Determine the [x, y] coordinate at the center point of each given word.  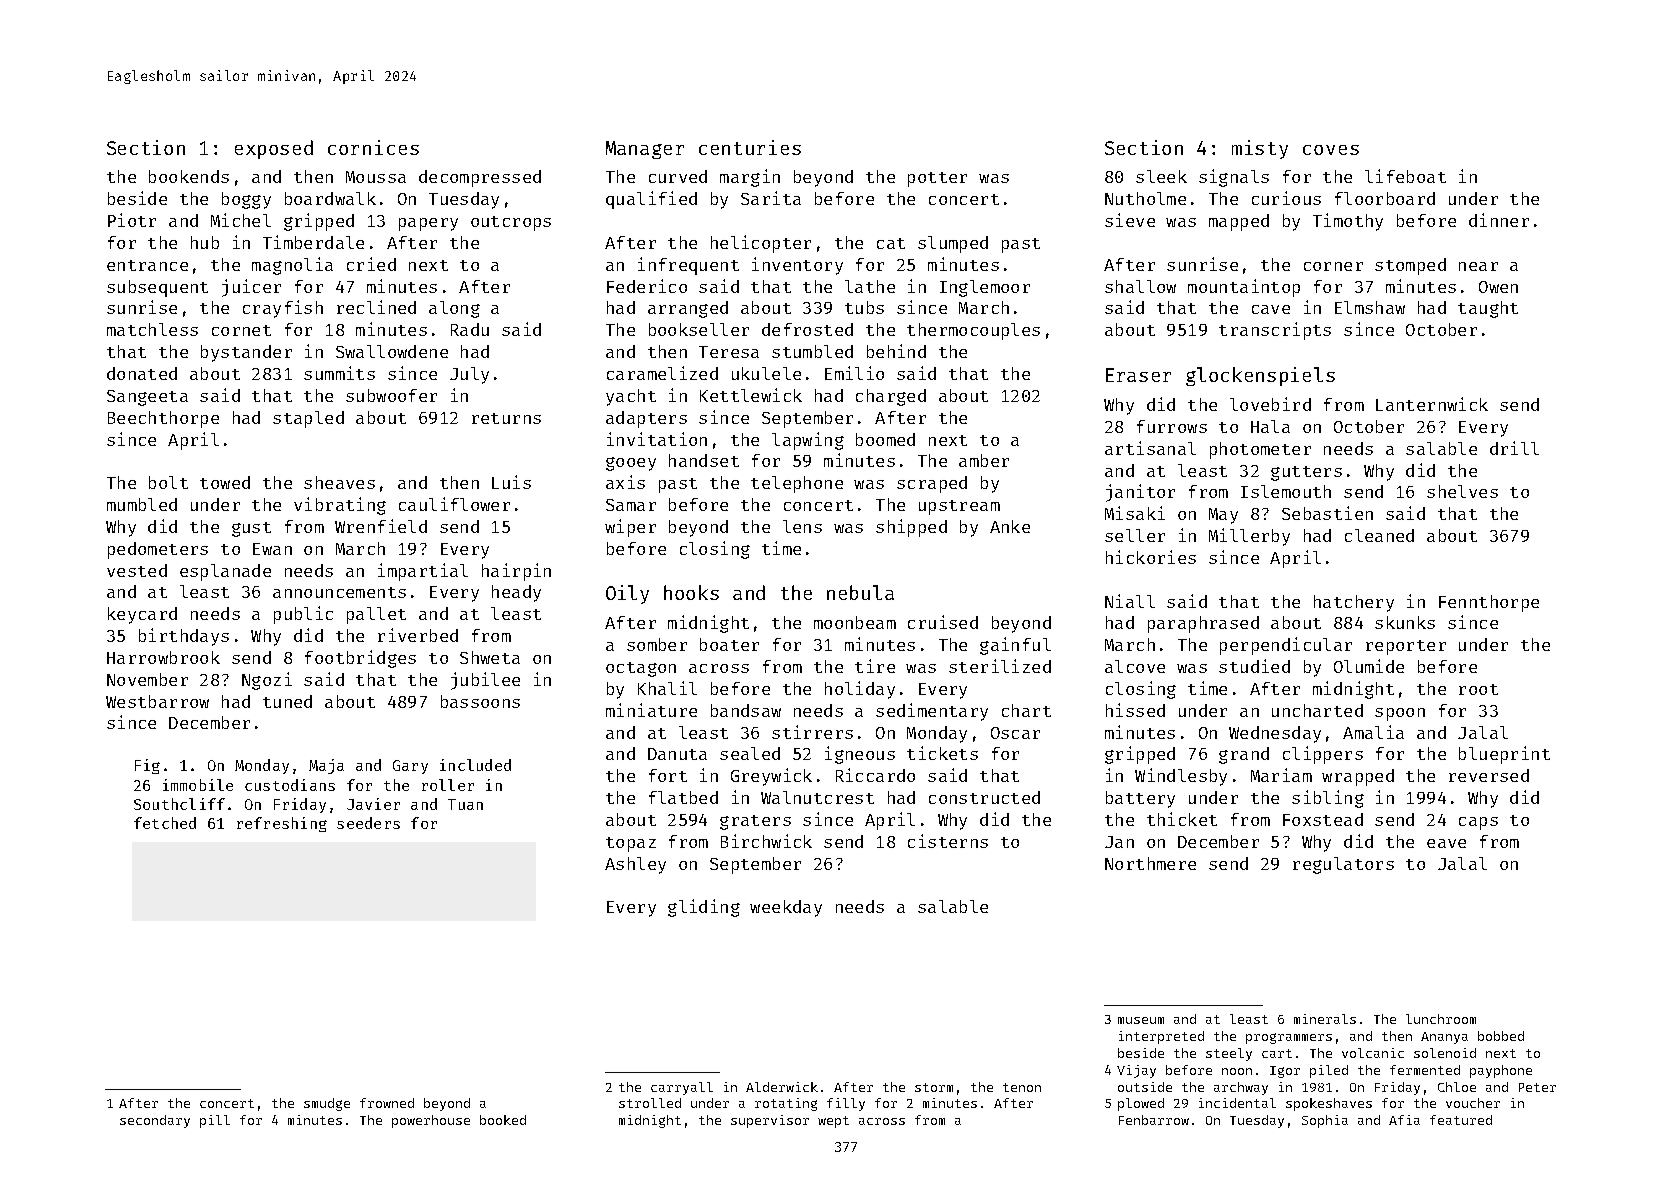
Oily [627, 594]
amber [984, 460]
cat [891, 243]
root [1478, 689]
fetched [165, 823]
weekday [786, 908]
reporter [1406, 647]
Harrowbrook [163, 657]
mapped [1239, 222]
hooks [691, 592]
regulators [1343, 865]
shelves [1462, 491]
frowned [387, 1103]
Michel [241, 220]
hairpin [516, 572]
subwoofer [391, 395]
